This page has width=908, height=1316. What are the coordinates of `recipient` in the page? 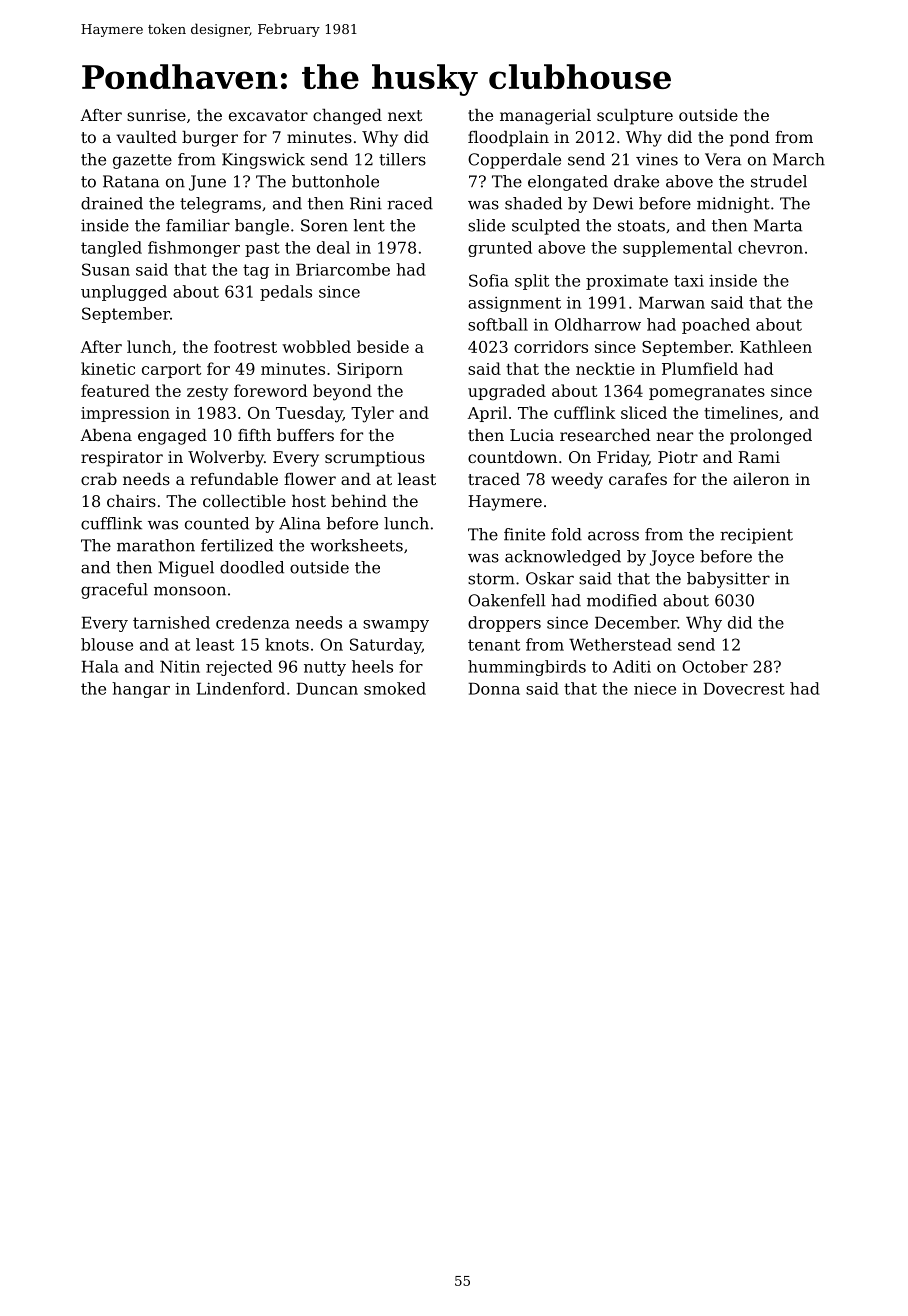 It's located at (756, 536).
